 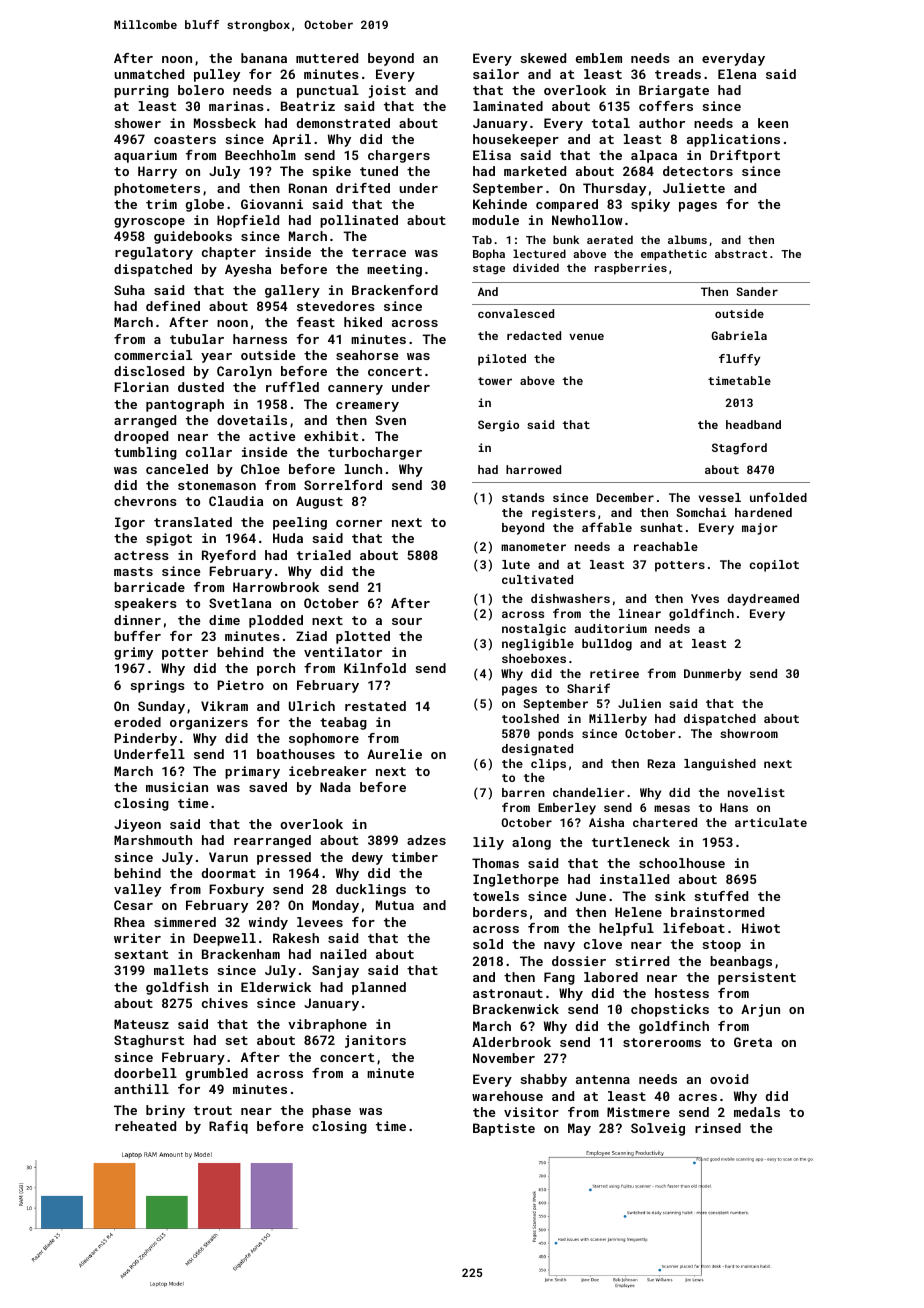 I want to click on pressed, so click(x=284, y=858).
